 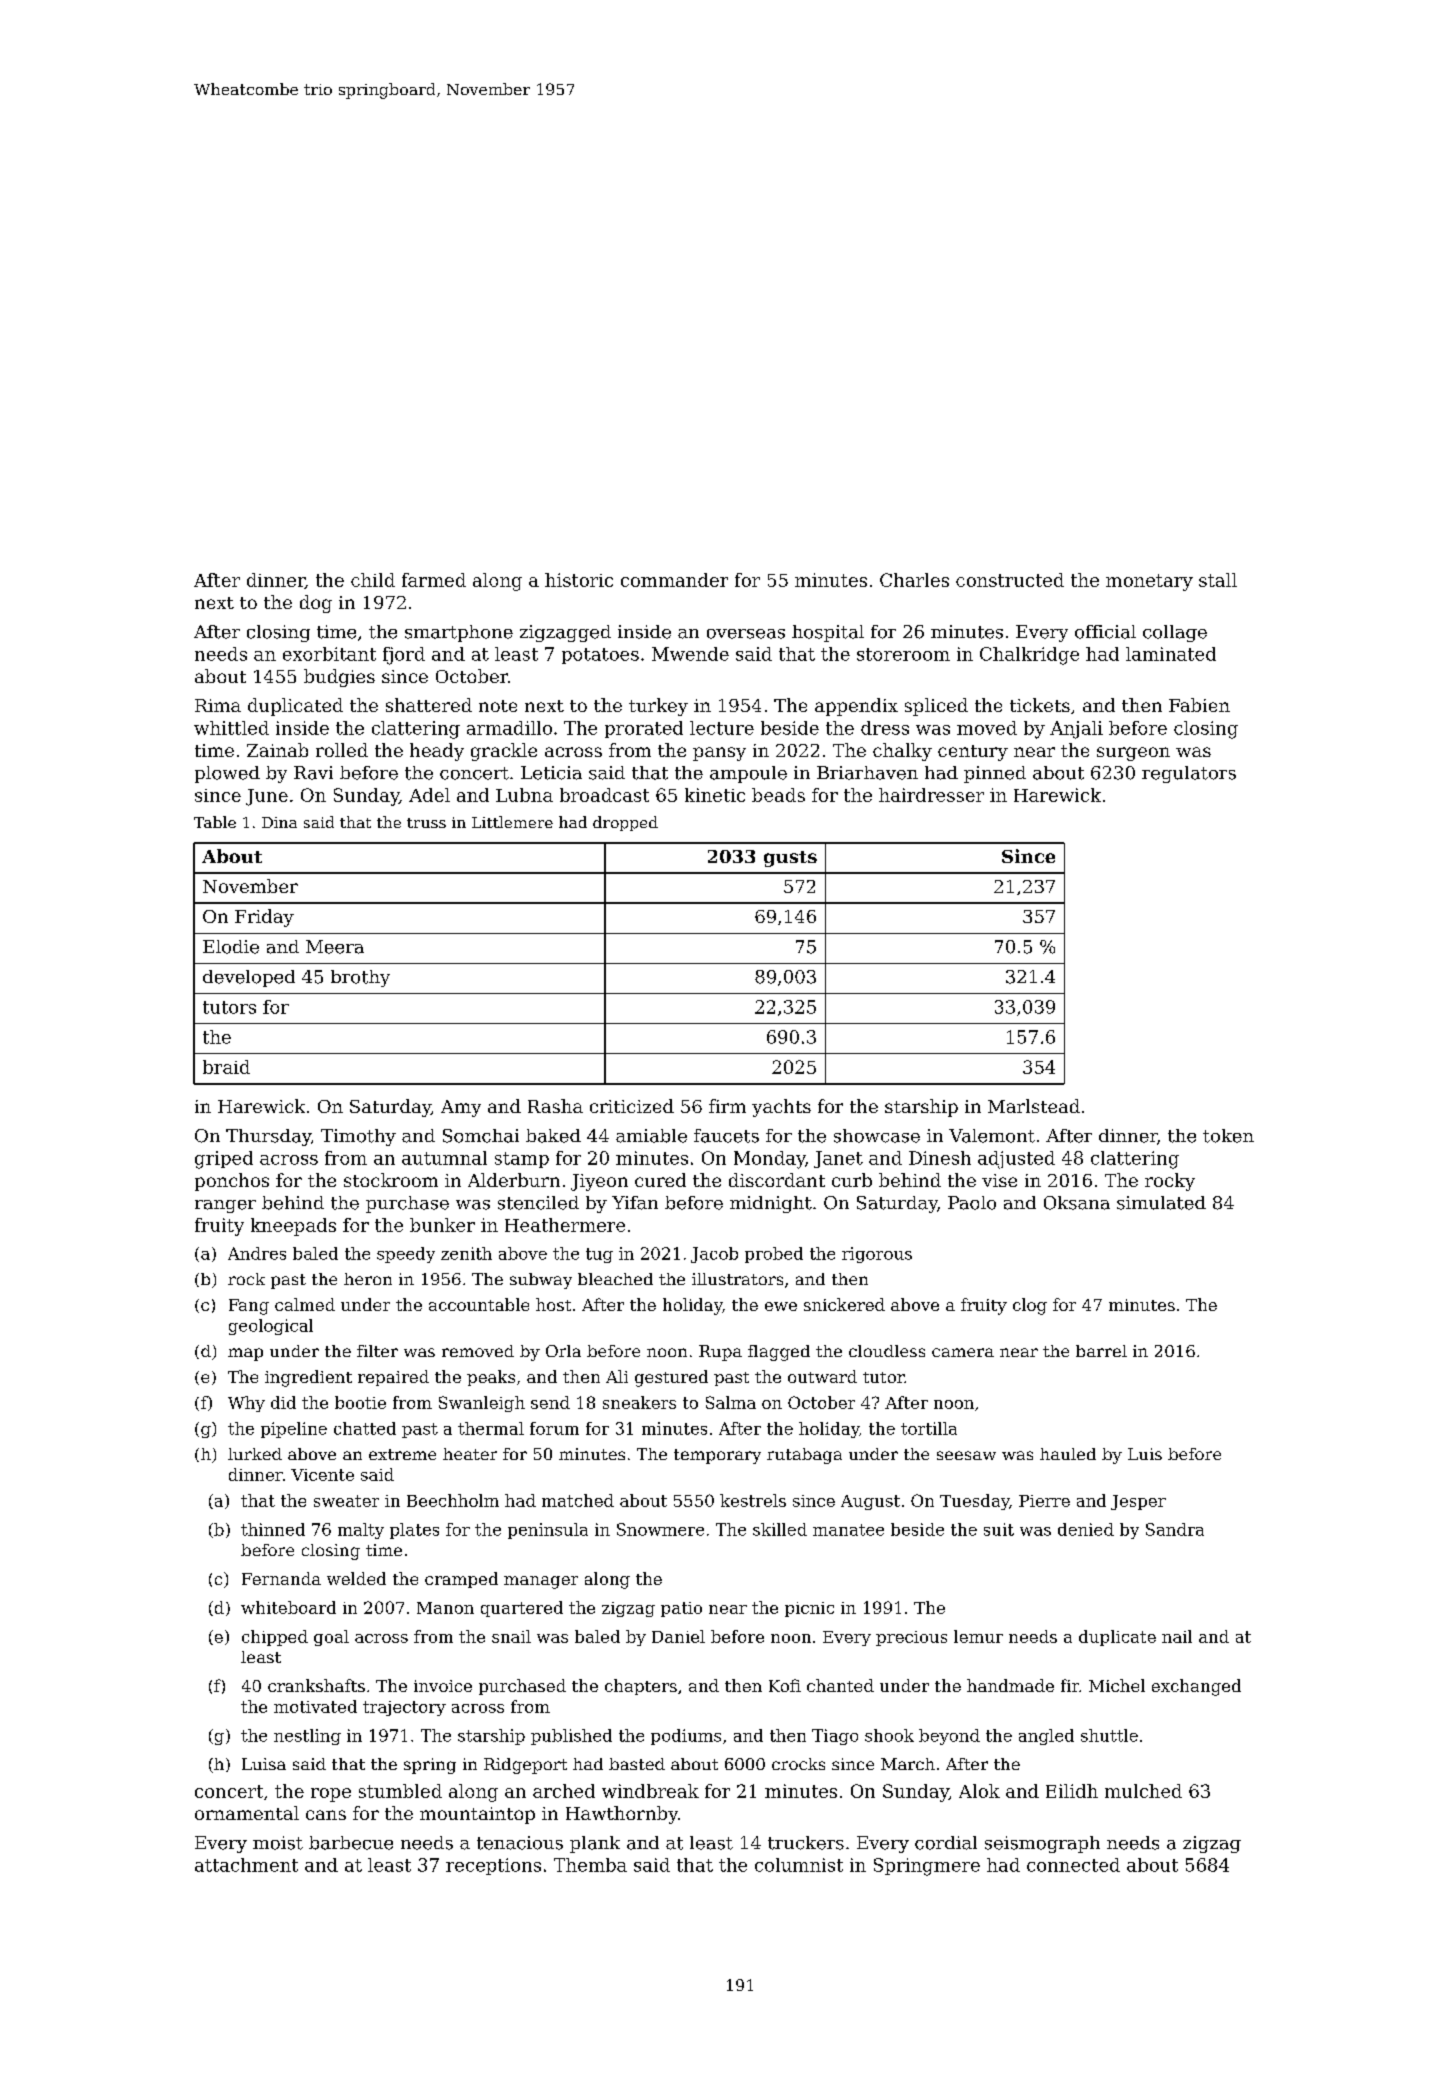 What do you see at coordinates (790, 859) in the screenshot?
I see `gusts` at bounding box center [790, 859].
